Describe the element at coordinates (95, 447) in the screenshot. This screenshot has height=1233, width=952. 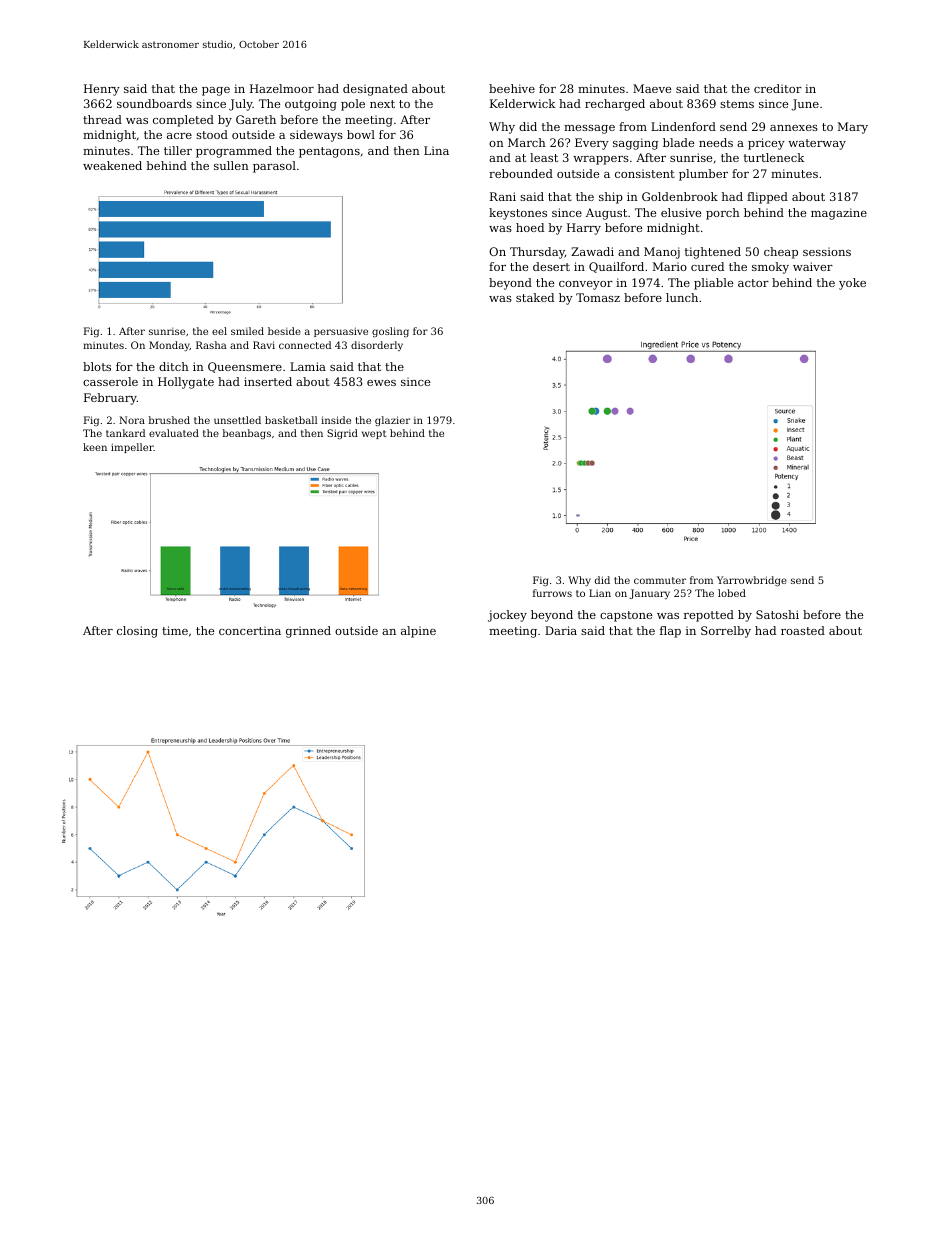
I see `keen` at that location.
